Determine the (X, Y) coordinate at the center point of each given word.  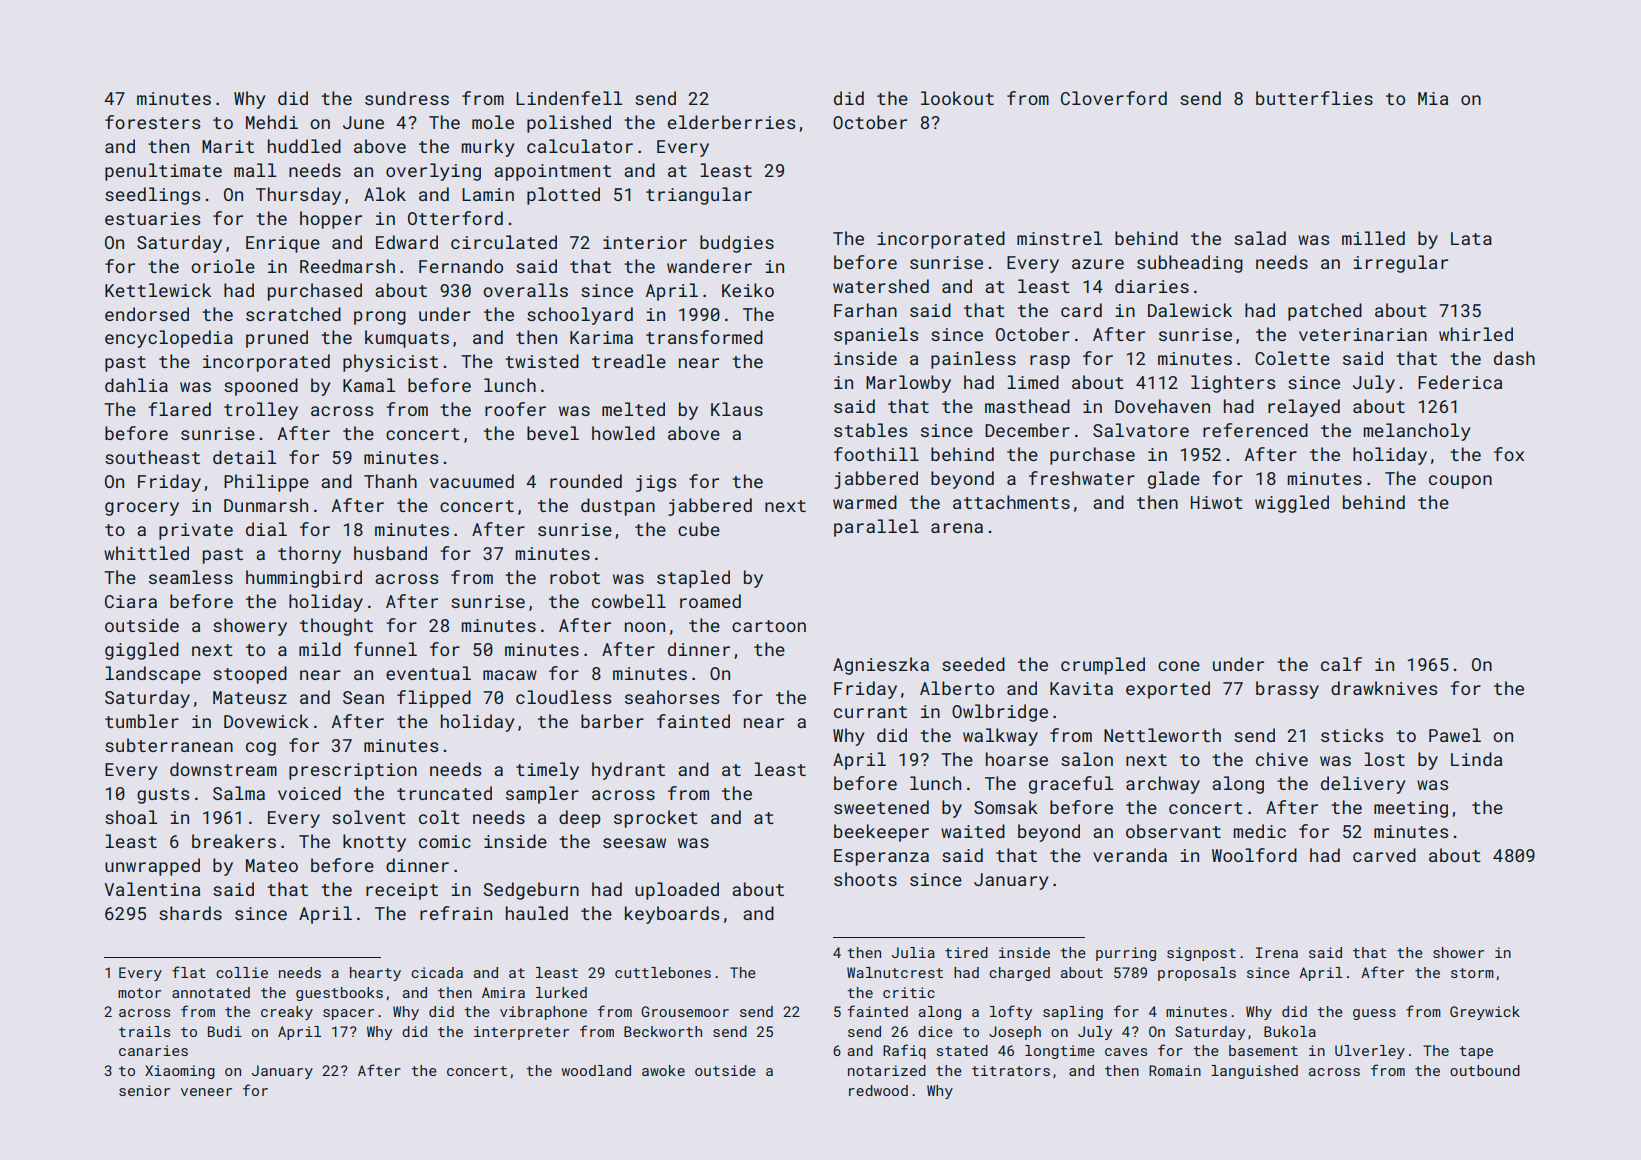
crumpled (1103, 666)
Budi (225, 1031)
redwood (878, 1090)
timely (547, 771)
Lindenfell (569, 98)
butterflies (1314, 98)
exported (1168, 690)
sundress (407, 98)
